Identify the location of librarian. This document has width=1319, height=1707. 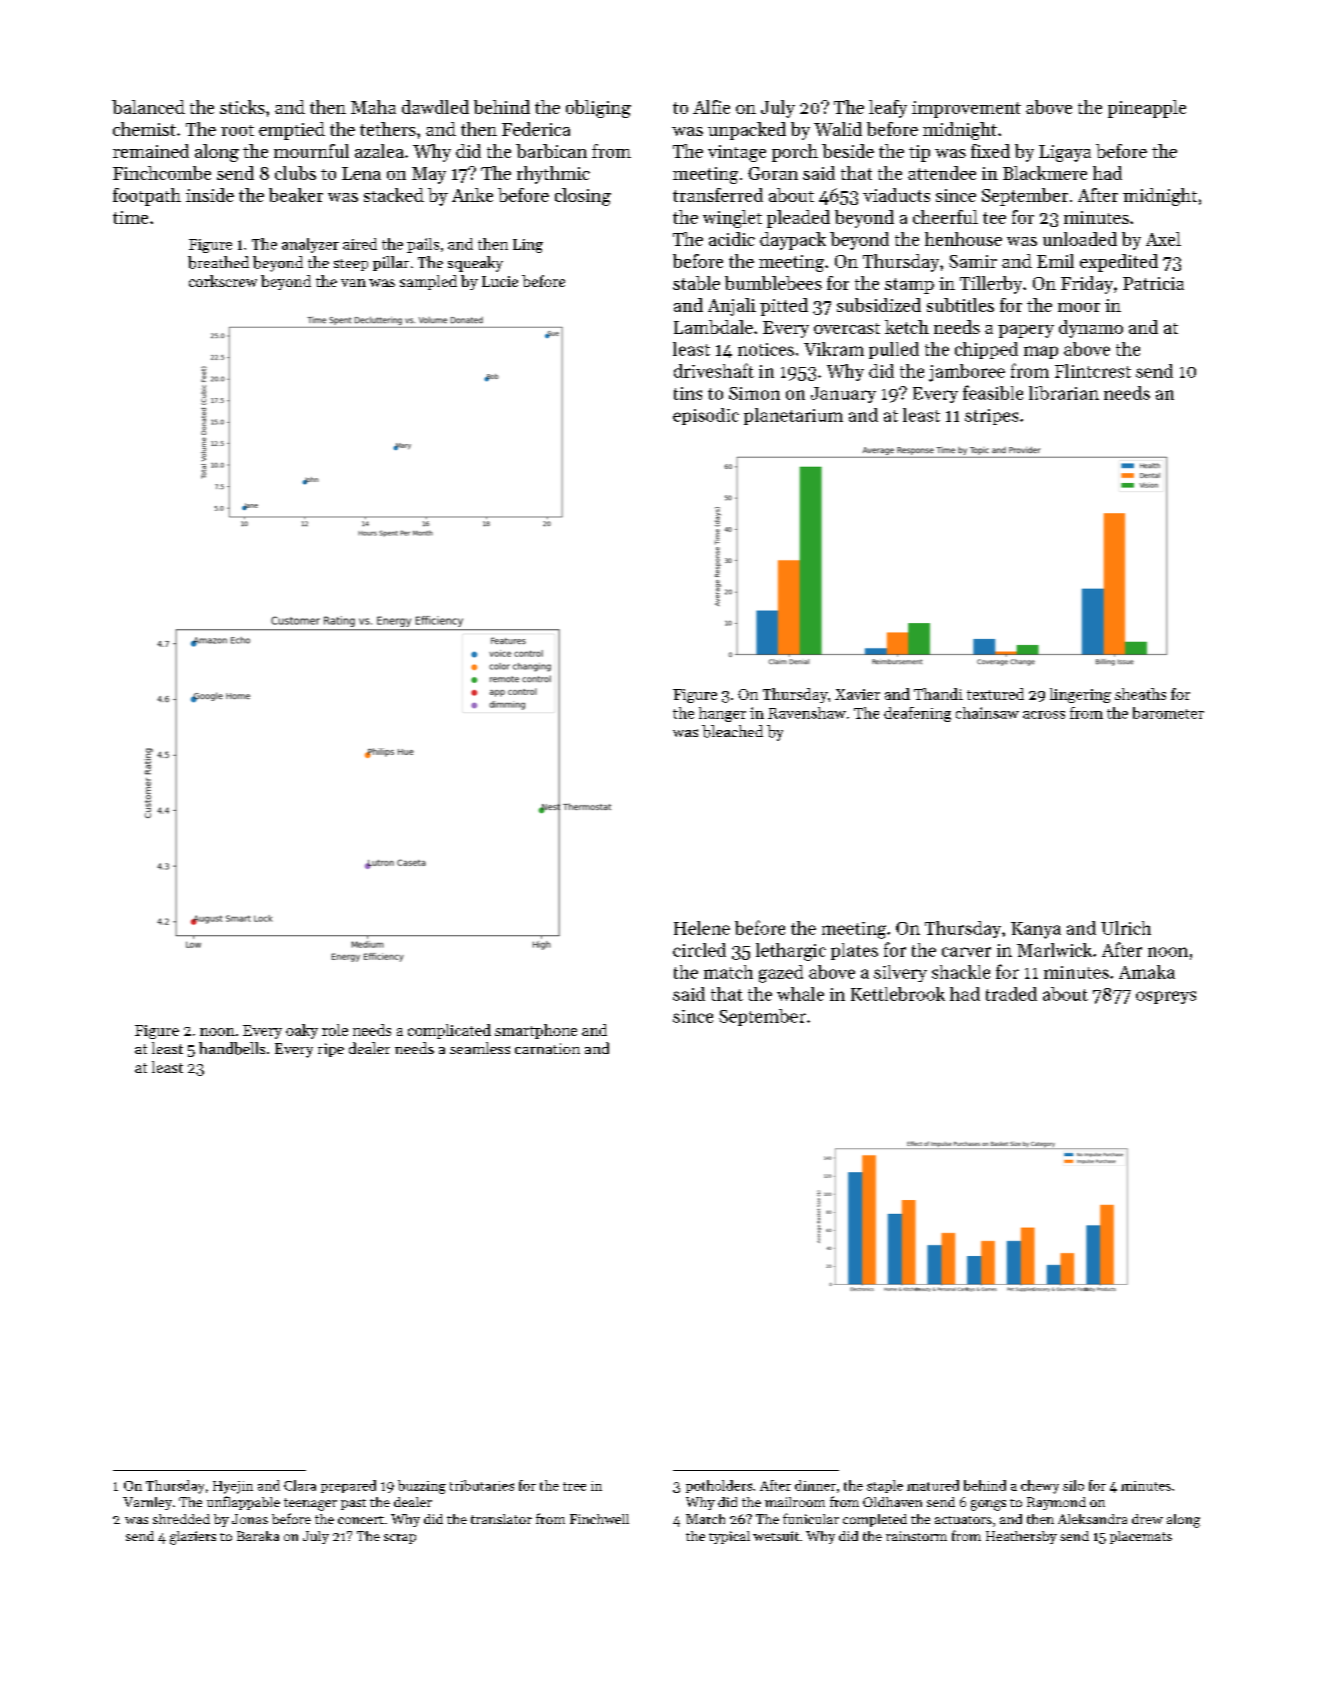
(1064, 393).
